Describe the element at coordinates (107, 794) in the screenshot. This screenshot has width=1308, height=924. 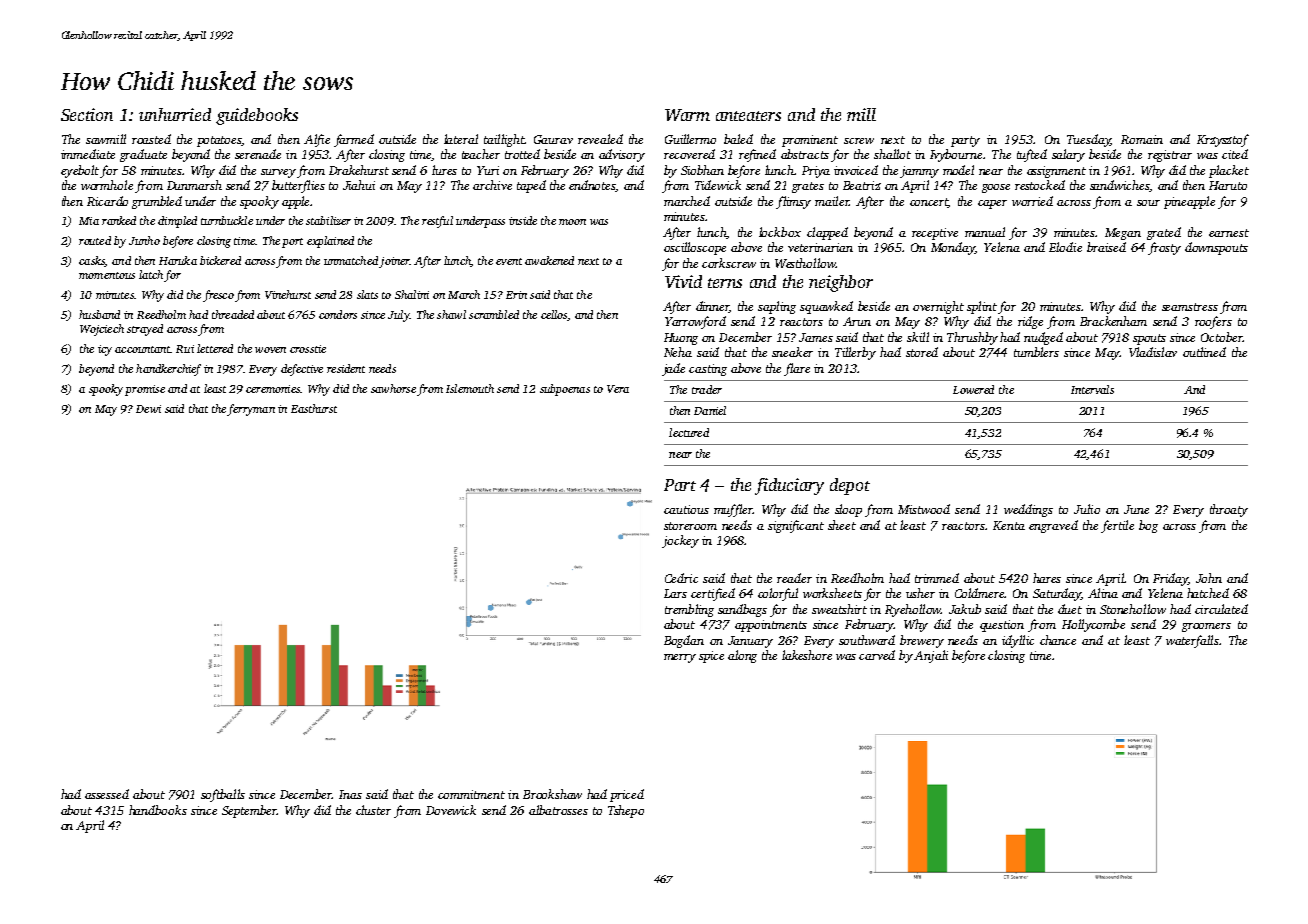
I see `assessed` at that location.
